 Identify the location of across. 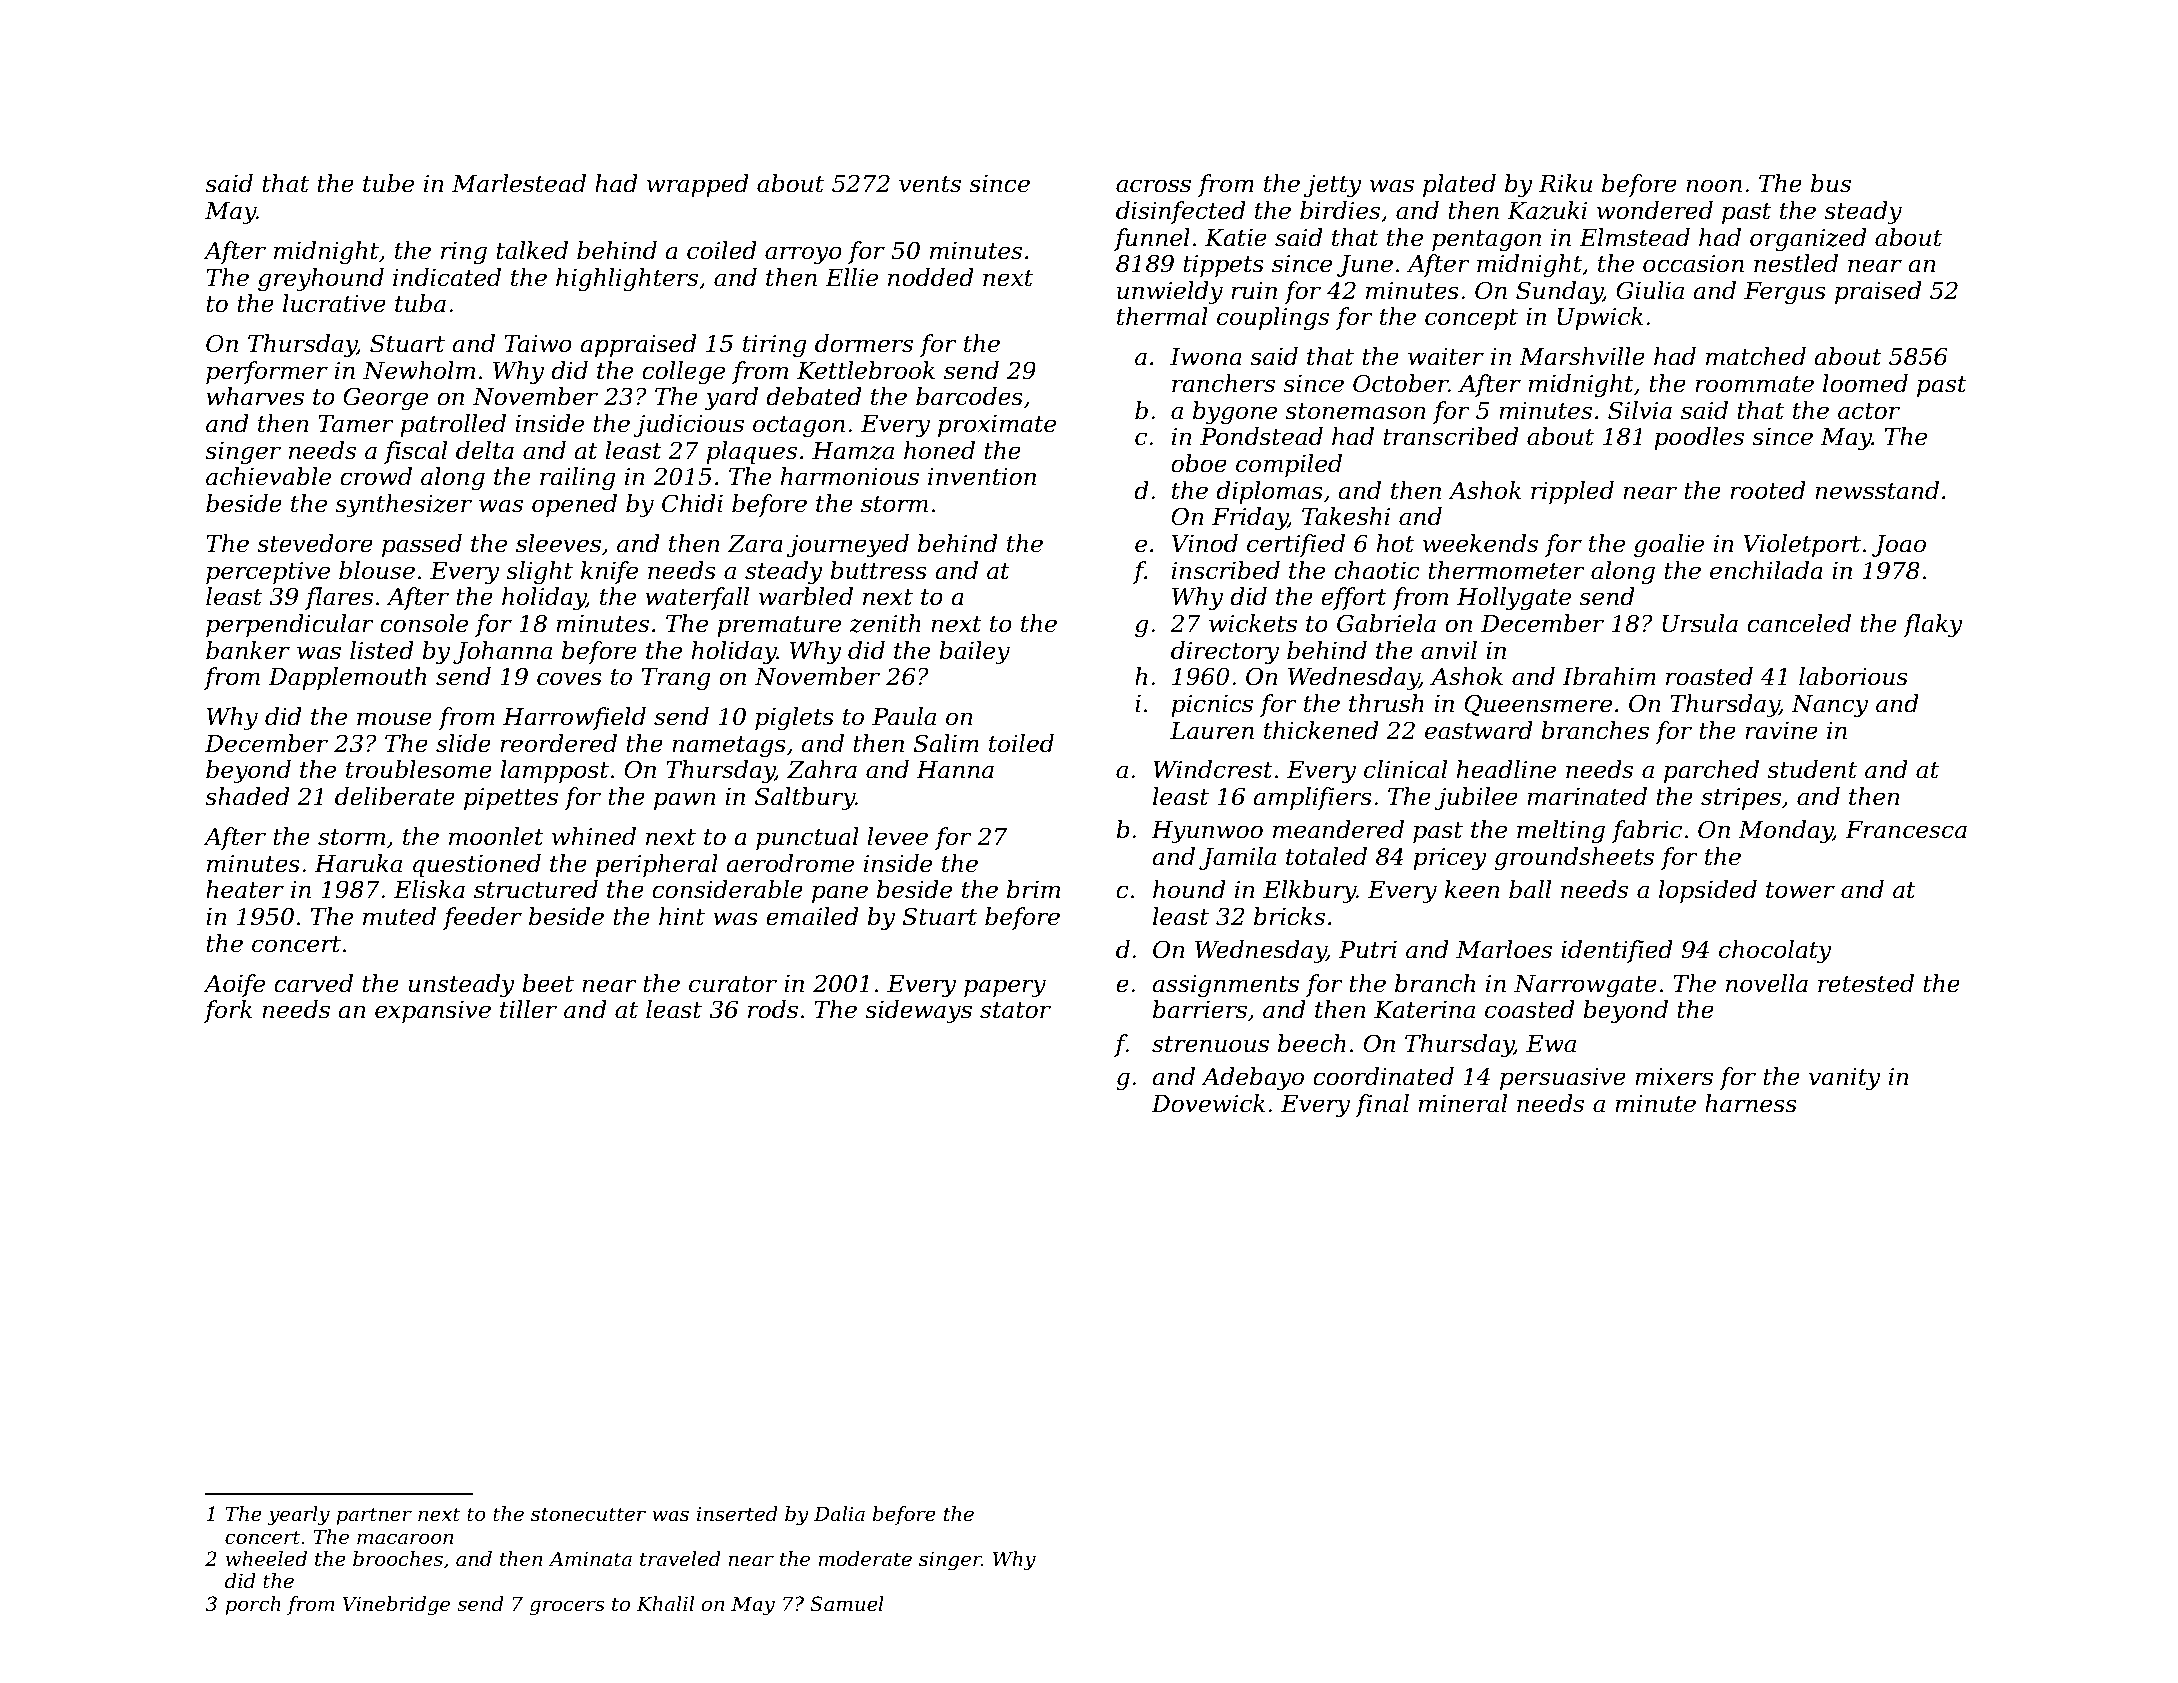
(1153, 186).
